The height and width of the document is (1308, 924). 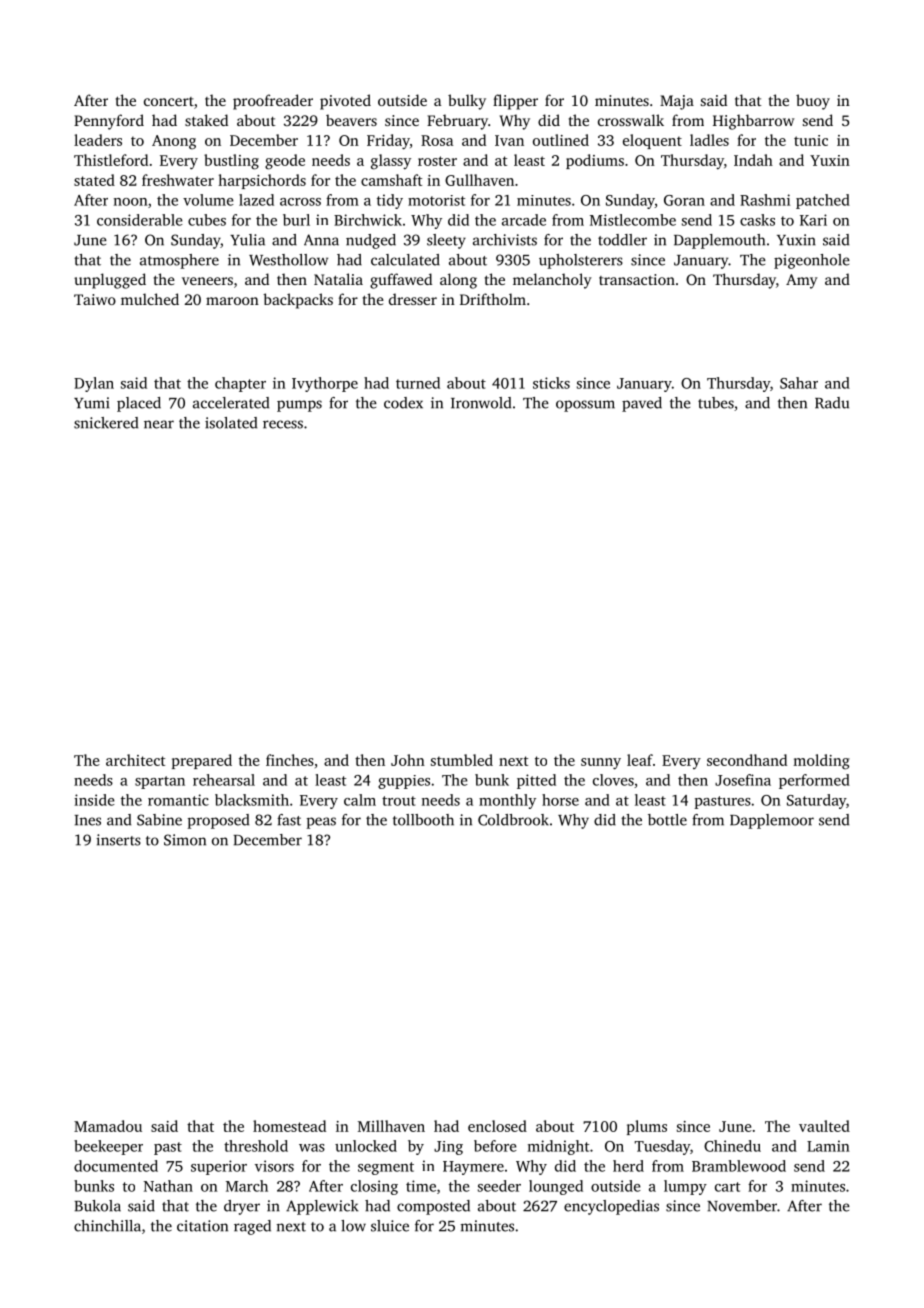 What do you see at coordinates (421, 1186) in the document?
I see `time` at bounding box center [421, 1186].
